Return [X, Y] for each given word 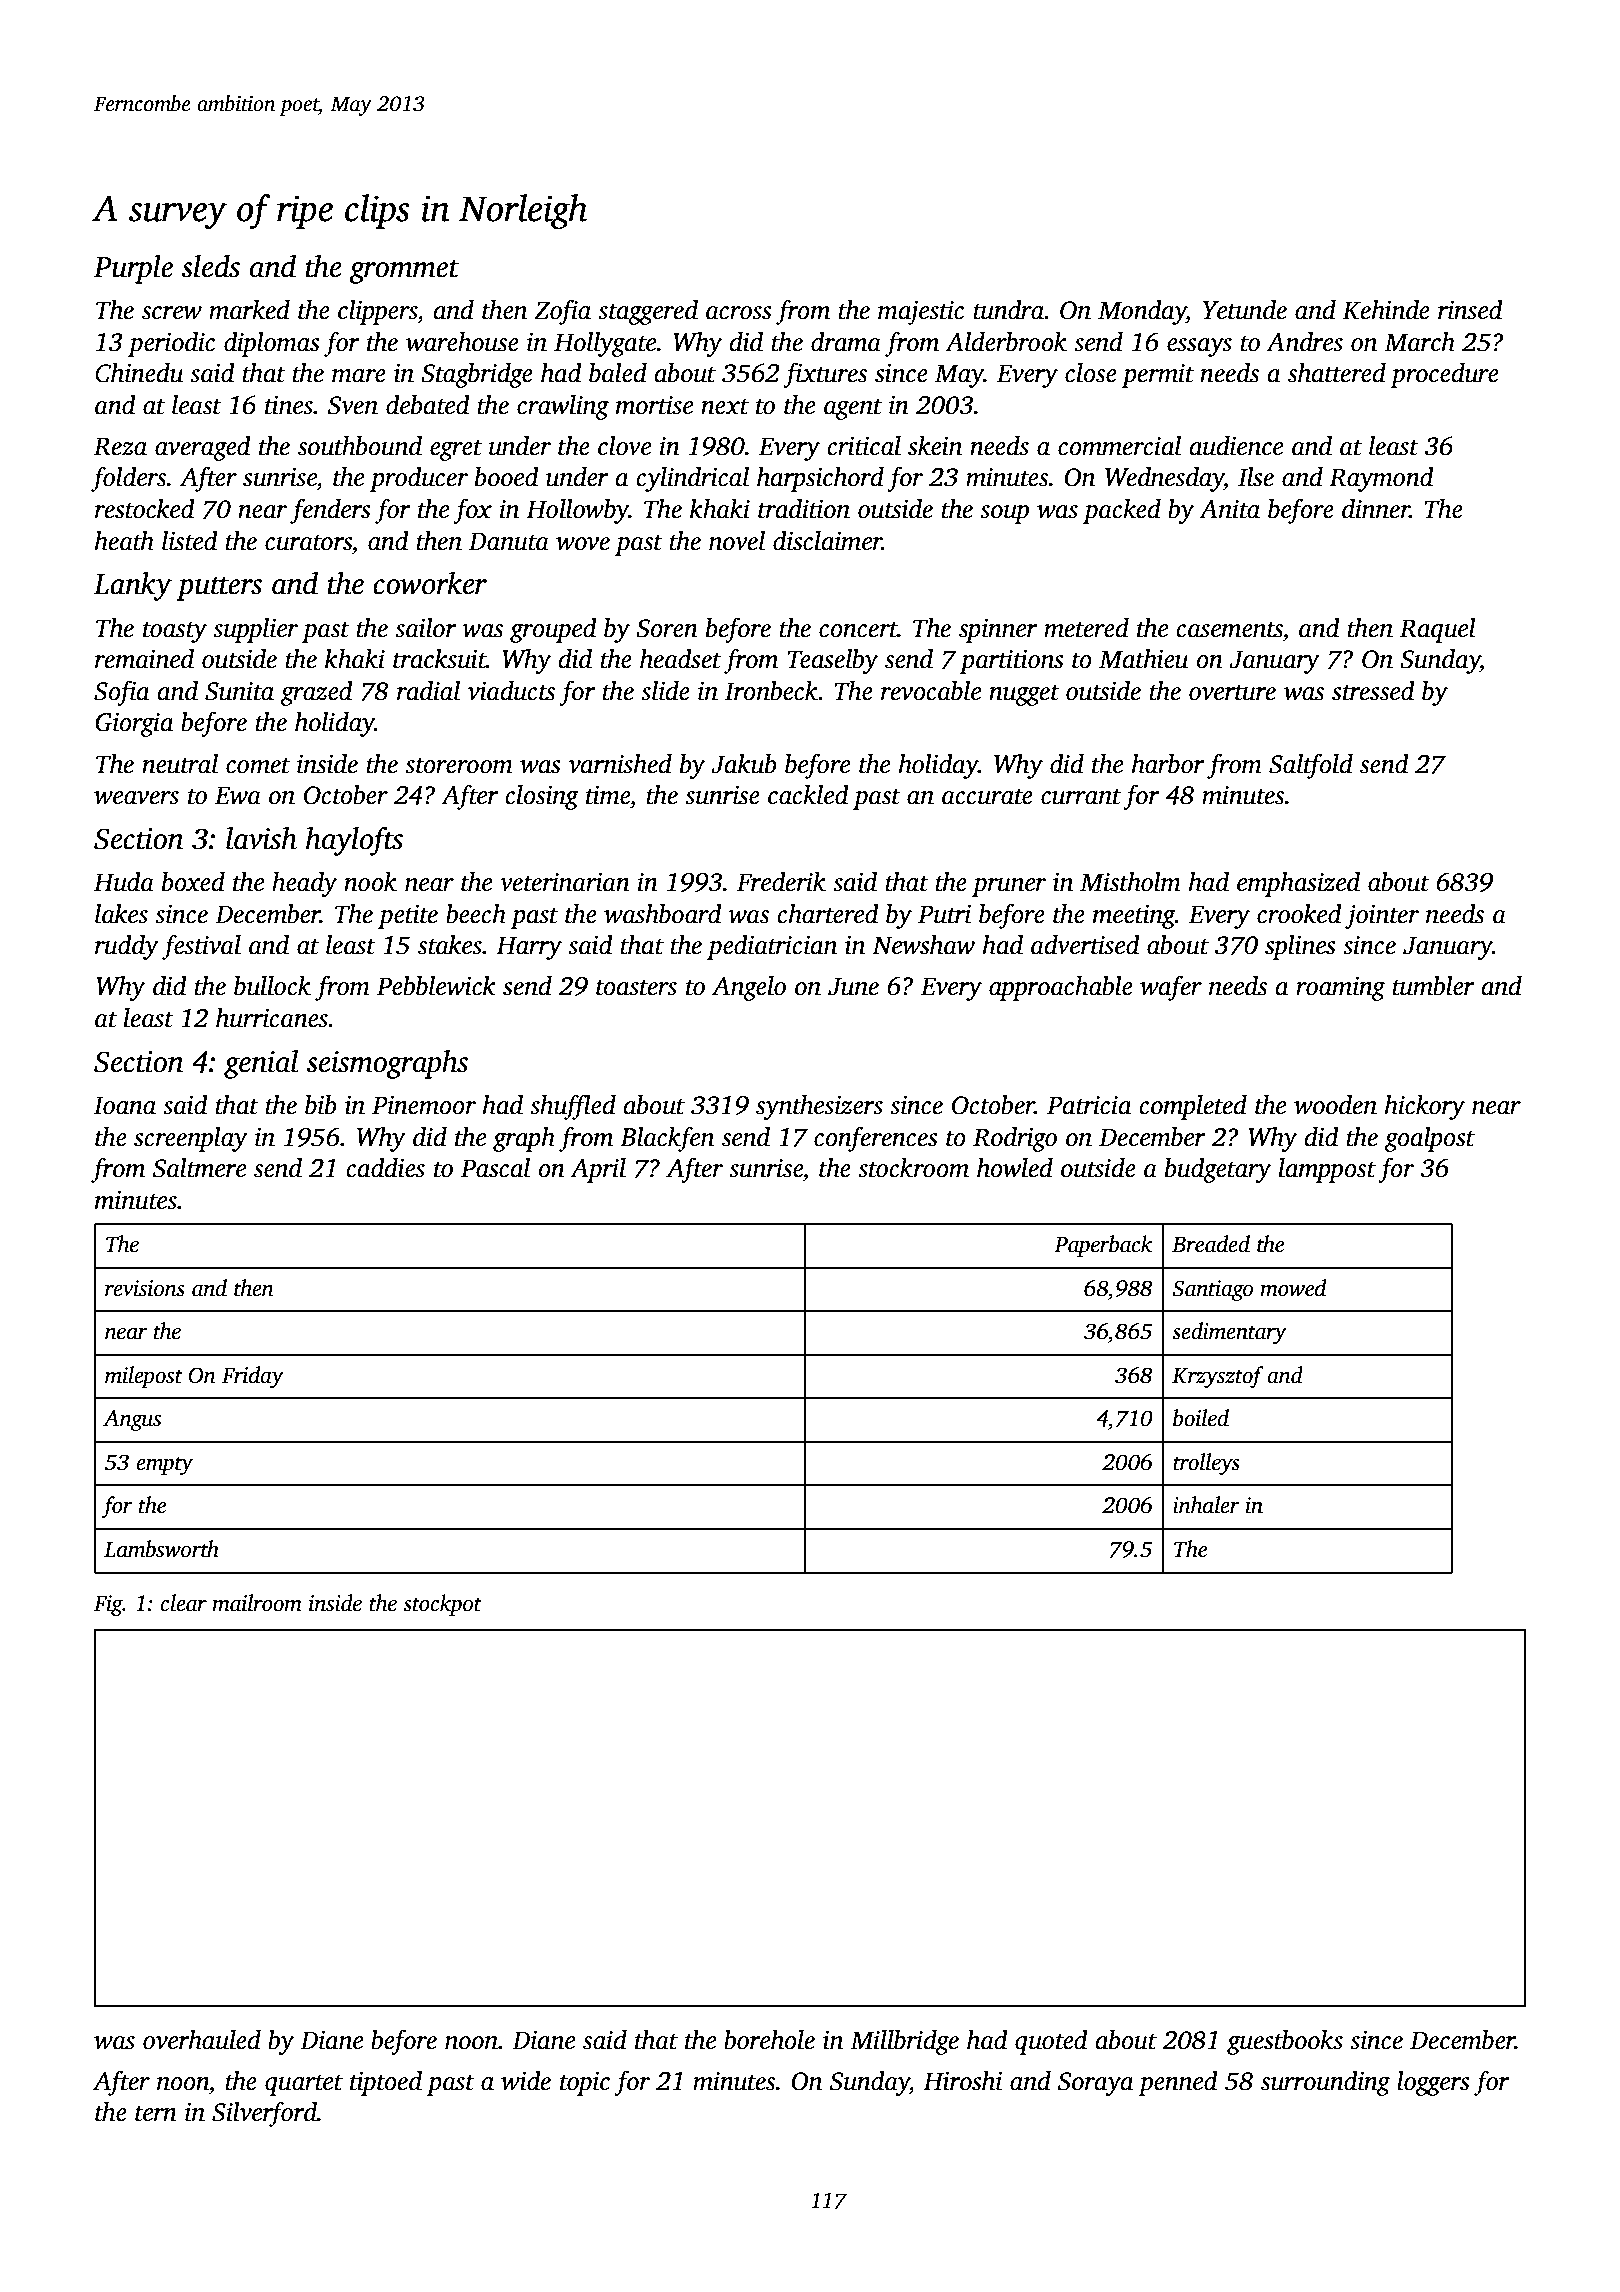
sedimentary [1229, 1333]
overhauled [202, 2040]
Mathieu [1143, 659]
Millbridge [904, 2042]
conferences [876, 1139]
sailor [426, 628]
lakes [121, 914]
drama [846, 342]
